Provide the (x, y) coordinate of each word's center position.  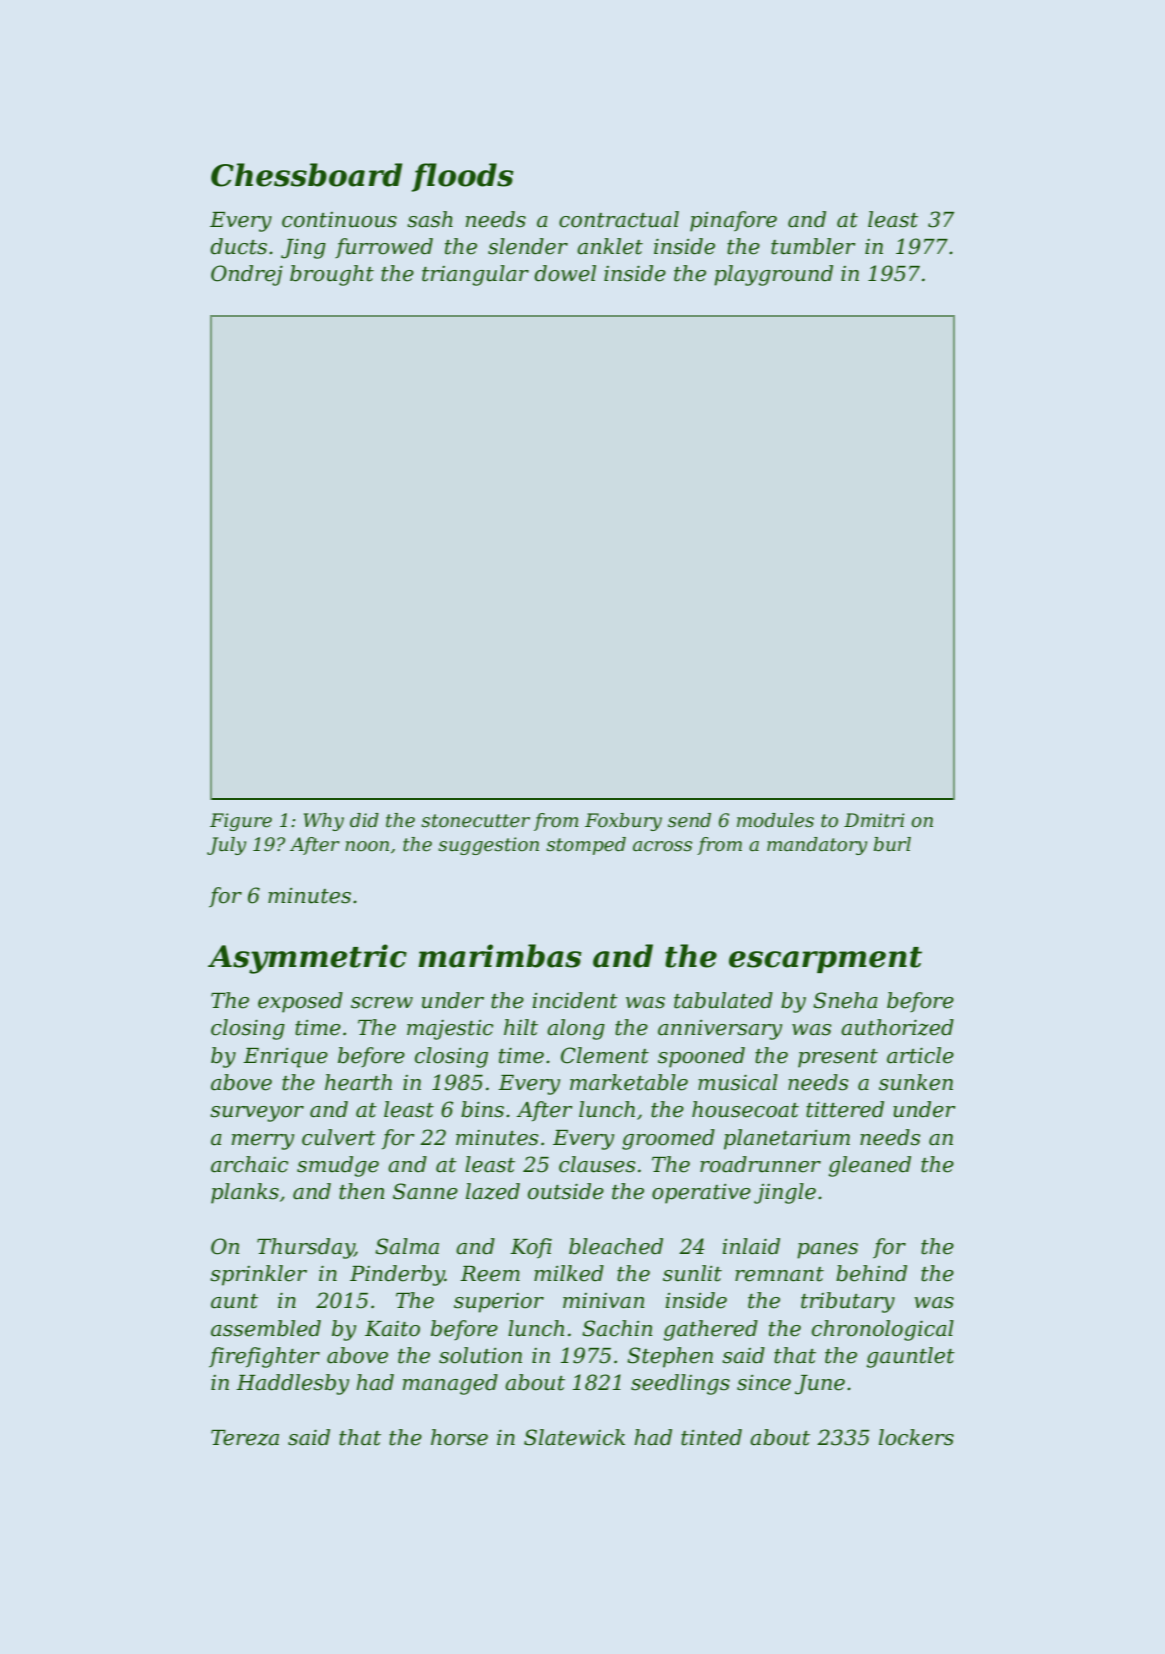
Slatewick (574, 1437)
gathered (710, 1330)
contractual (619, 219)
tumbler (813, 246)
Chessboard (307, 175)
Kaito (392, 1329)
